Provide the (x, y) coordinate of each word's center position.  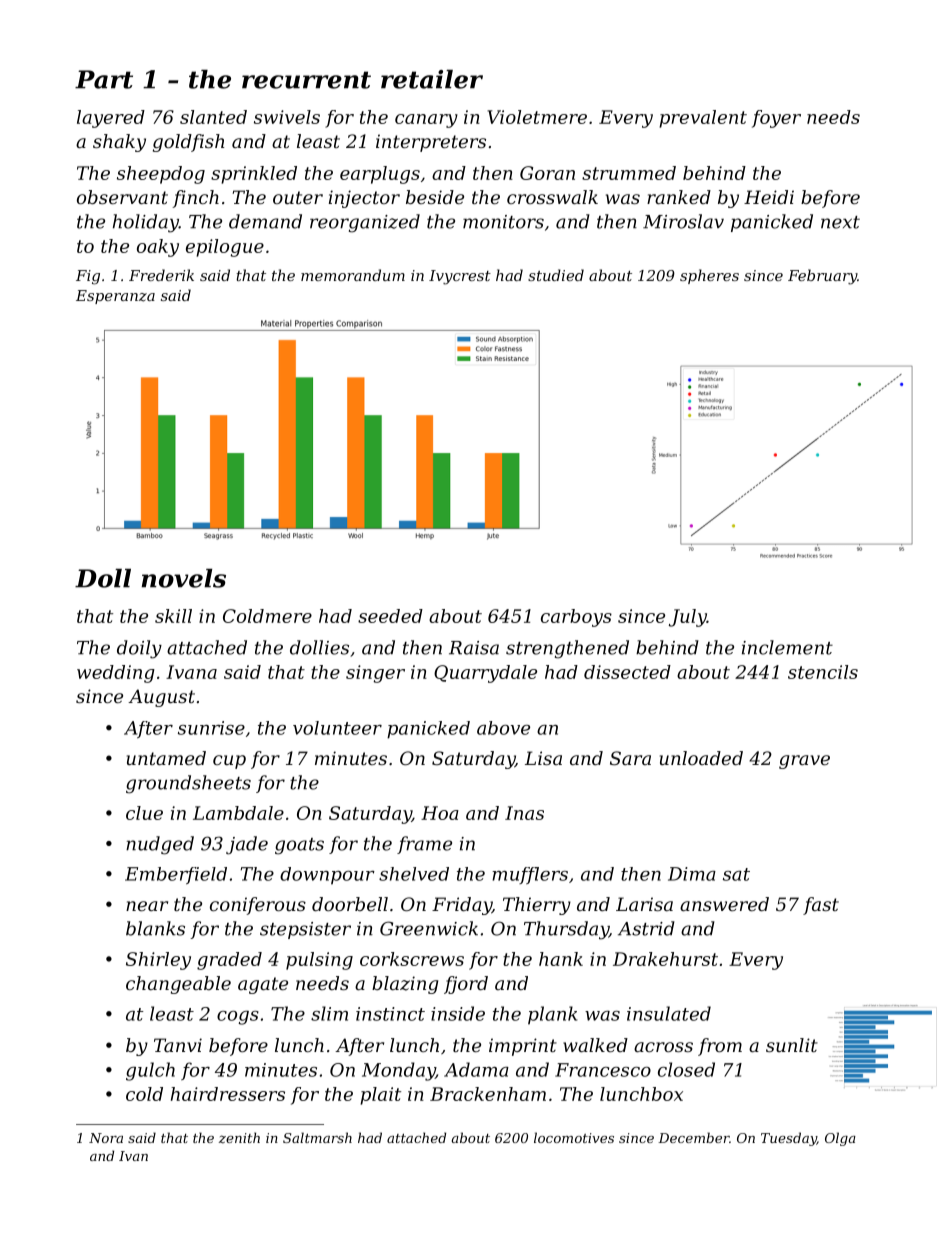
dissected (627, 672)
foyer (776, 119)
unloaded (701, 758)
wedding (116, 674)
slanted (213, 117)
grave (804, 762)
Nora (106, 1138)
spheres (709, 276)
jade (247, 845)
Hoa (440, 813)
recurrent (306, 80)
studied (556, 275)
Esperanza (115, 297)
